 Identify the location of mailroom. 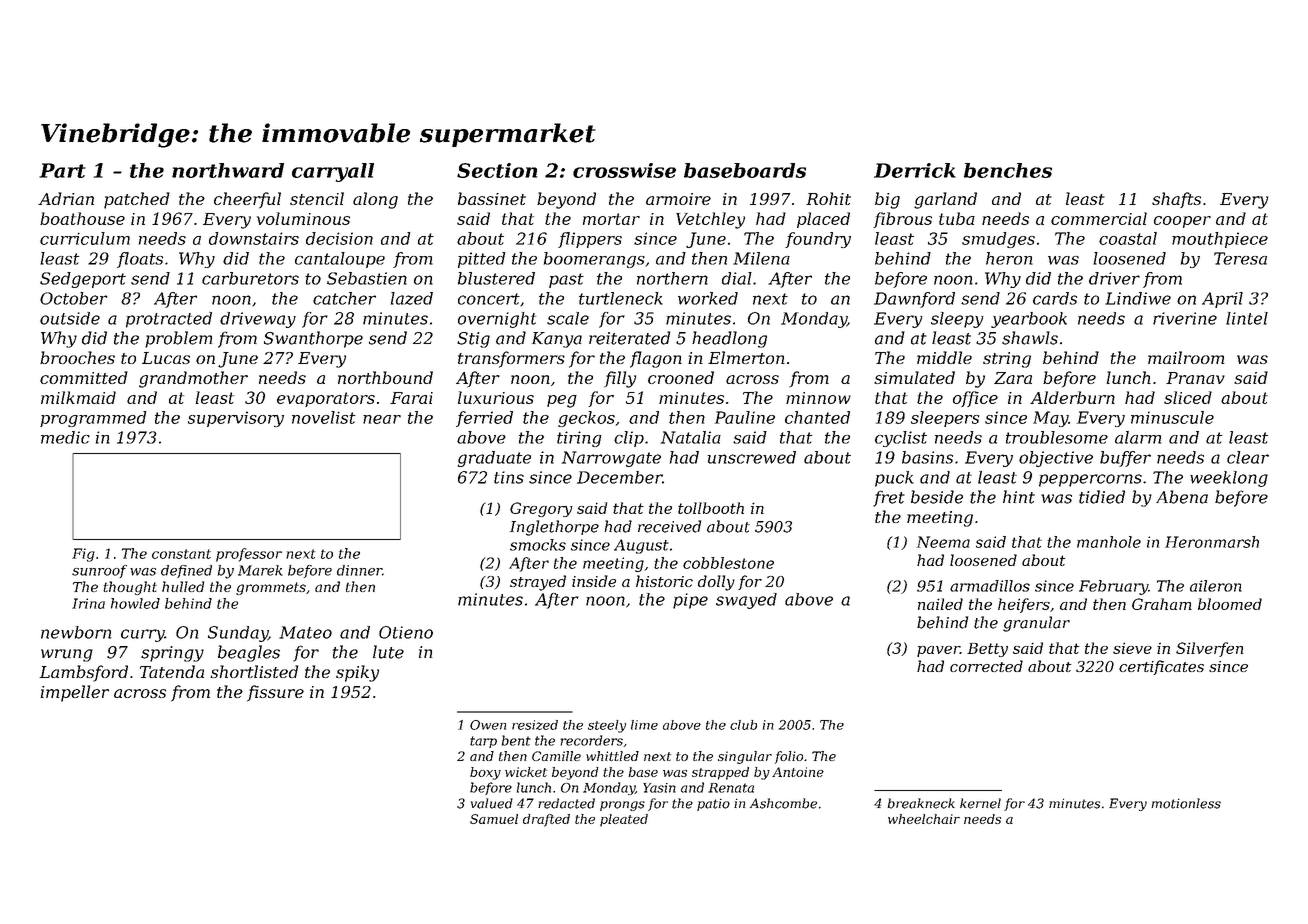
(1186, 357).
